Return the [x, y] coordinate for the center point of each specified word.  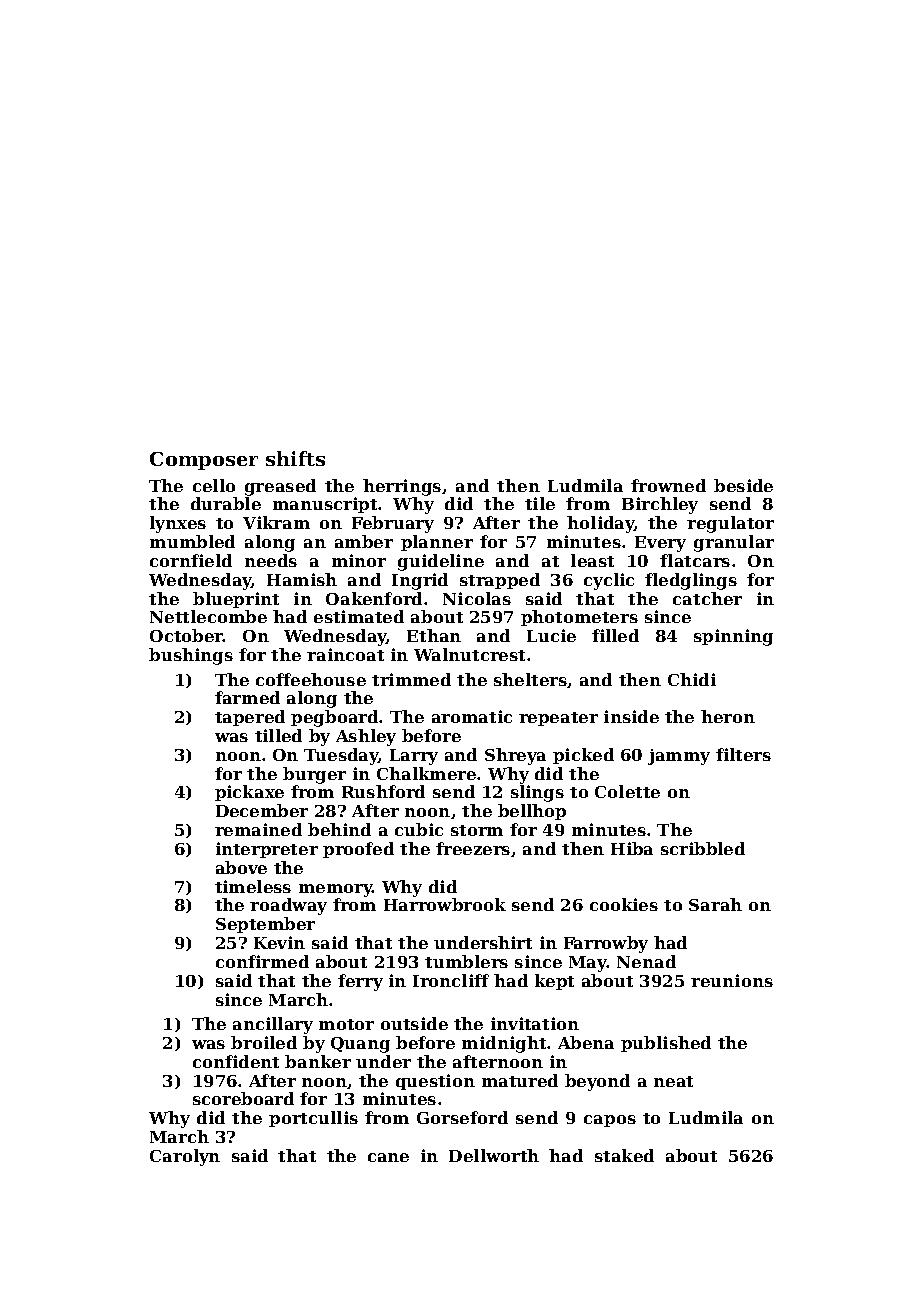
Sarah [715, 904]
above [241, 867]
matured [520, 1080]
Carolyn [185, 1157]
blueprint [236, 600]
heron [728, 716]
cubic [419, 829]
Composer [204, 461]
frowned [668, 485]
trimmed [411, 679]
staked [624, 1155]
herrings [402, 487]
